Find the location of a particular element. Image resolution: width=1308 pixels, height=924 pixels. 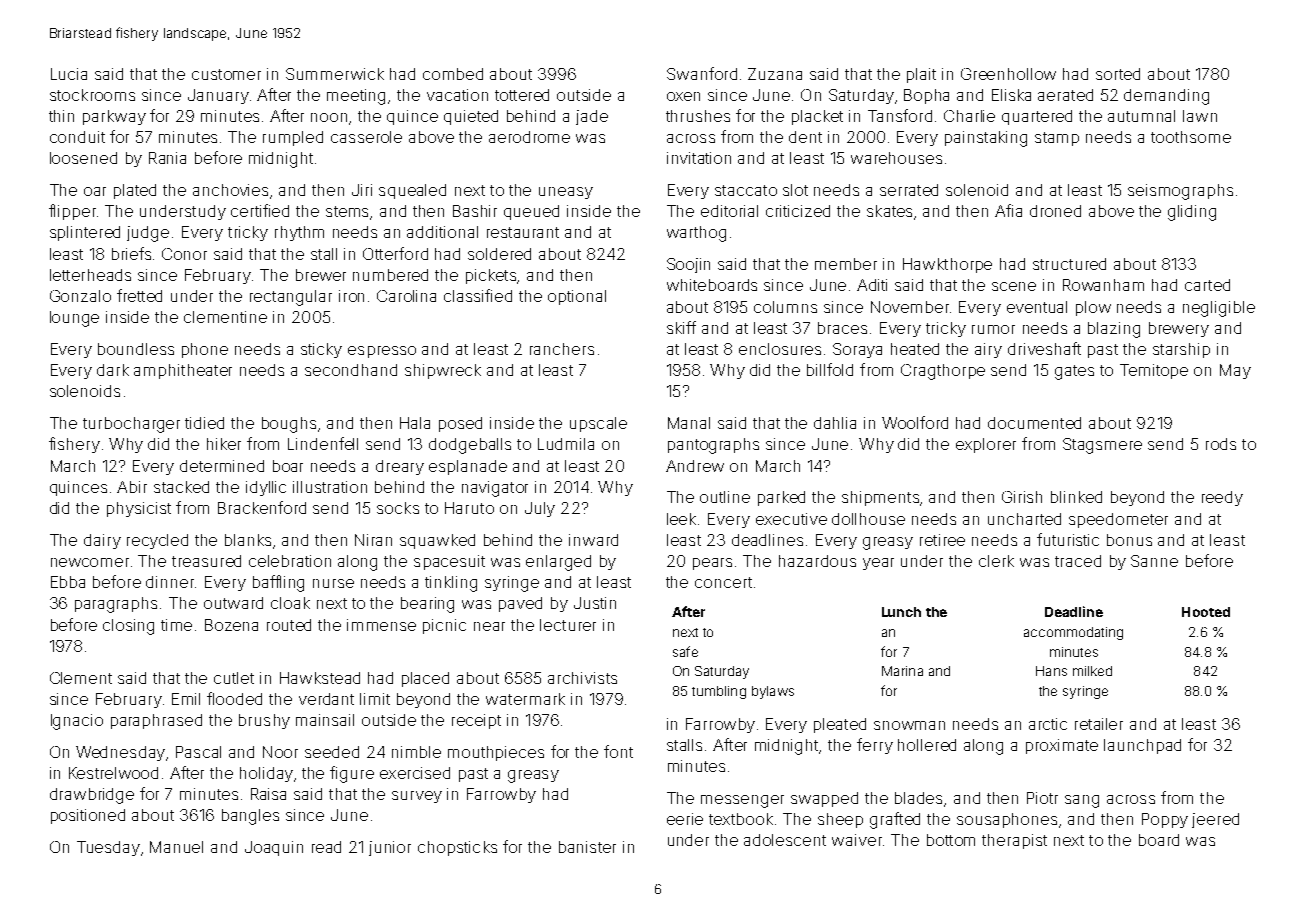

Stagsmere is located at coordinates (1102, 446).
